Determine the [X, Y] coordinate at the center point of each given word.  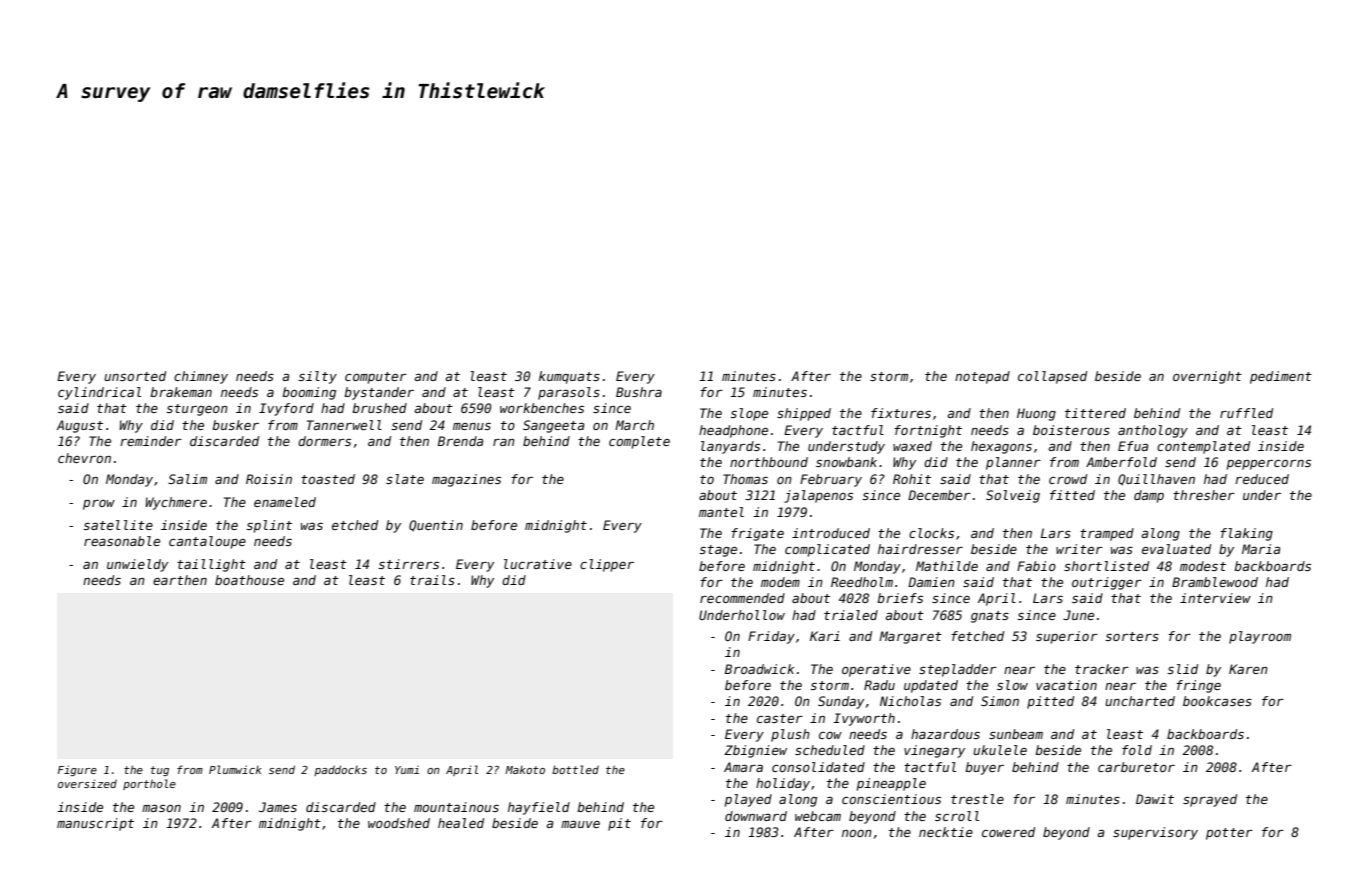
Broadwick [759, 669]
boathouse [249, 580]
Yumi [407, 770]
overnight [1207, 377]
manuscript [95, 824]
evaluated [1176, 549]
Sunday [841, 702]
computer [376, 378]
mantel [721, 512]
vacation [1066, 685]
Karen [1248, 669]
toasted [328, 479]
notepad [982, 377]
